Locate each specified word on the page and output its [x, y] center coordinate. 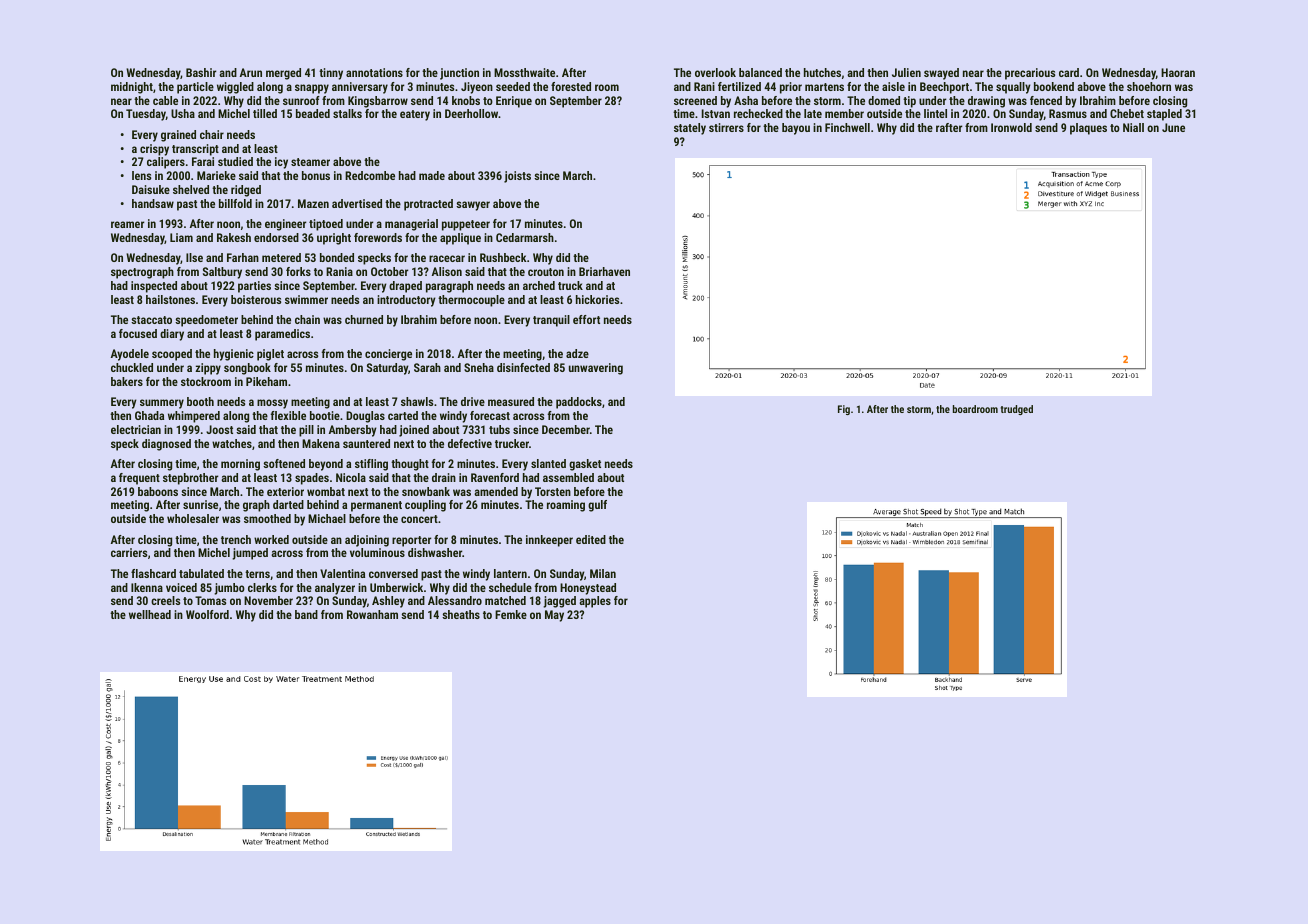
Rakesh [234, 237]
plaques [1088, 129]
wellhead [150, 614]
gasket [585, 465]
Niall [1133, 127]
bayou [796, 129]
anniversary [360, 88]
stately [690, 129]
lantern [510, 573]
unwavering [596, 369]
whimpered [194, 417]
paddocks [579, 403]
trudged [1017, 410]
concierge [388, 355]
